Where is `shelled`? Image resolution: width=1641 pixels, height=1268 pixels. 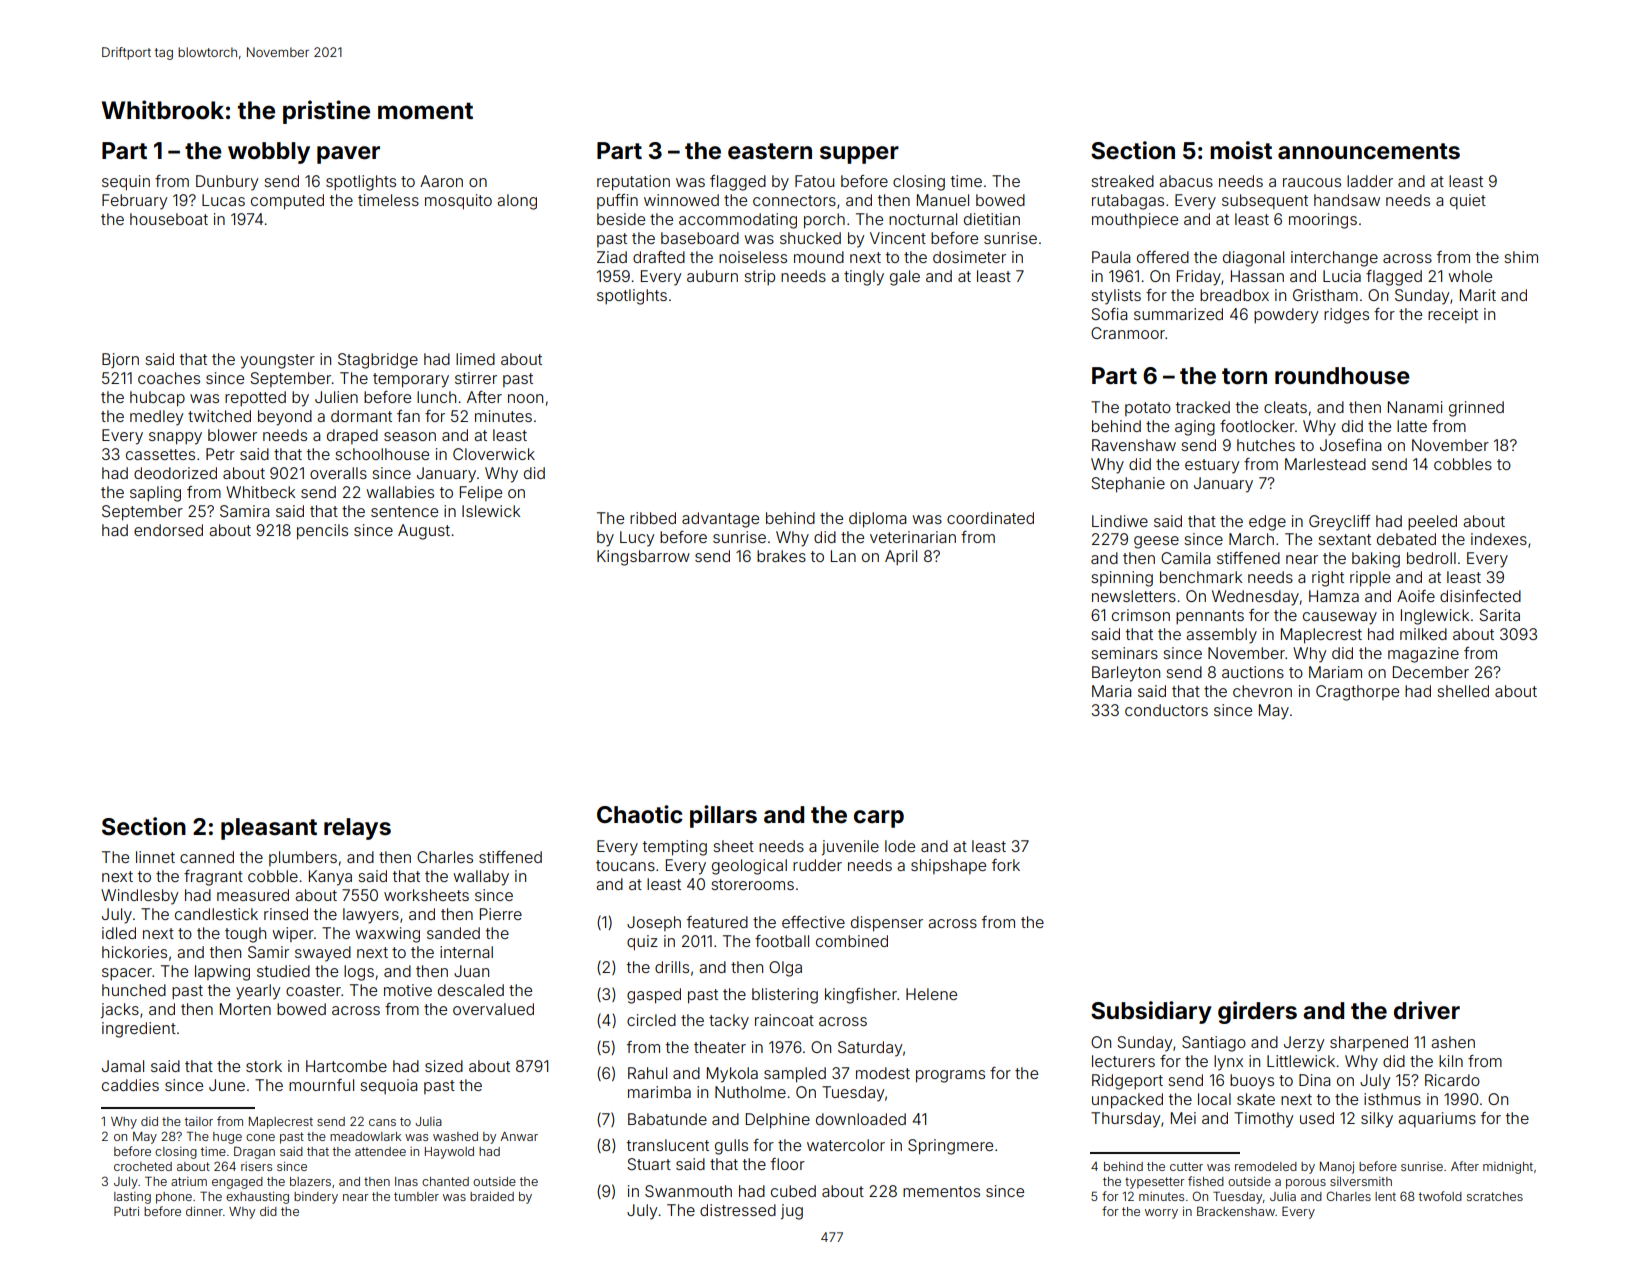 shelled is located at coordinates (1463, 691).
